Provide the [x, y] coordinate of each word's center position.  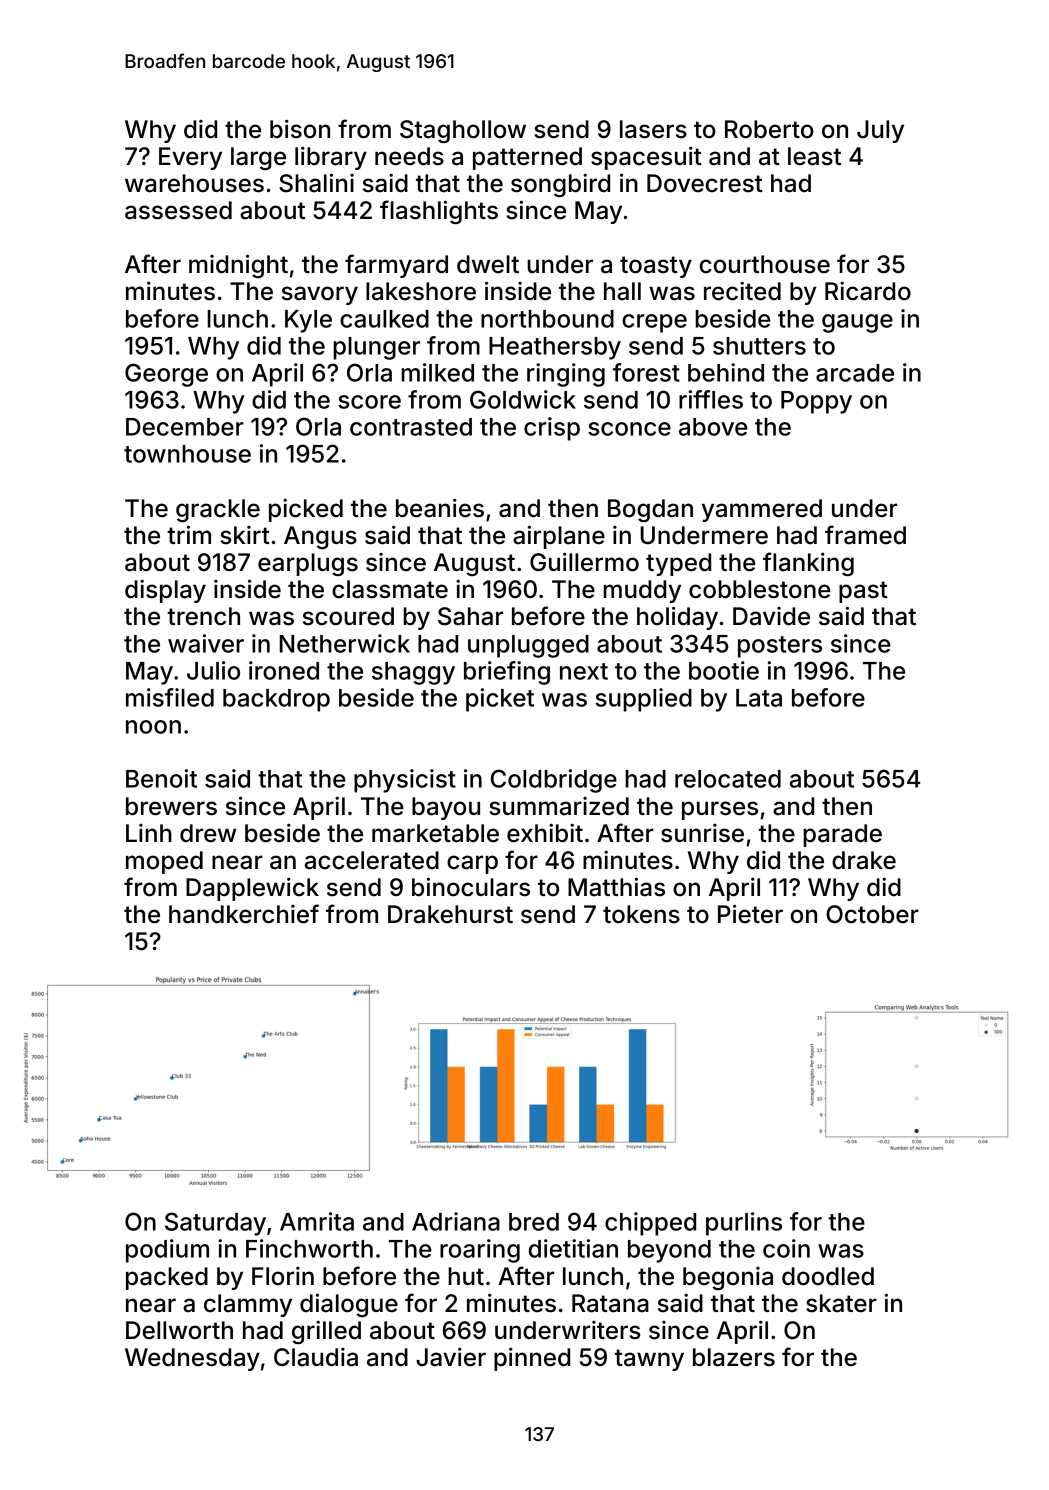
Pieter [750, 914]
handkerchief [244, 914]
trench [203, 616]
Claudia [316, 1357]
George [166, 375]
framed [865, 535]
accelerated [372, 860]
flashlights [439, 212]
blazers [734, 1357]
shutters [759, 346]
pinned [532, 1359]
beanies [440, 508]
